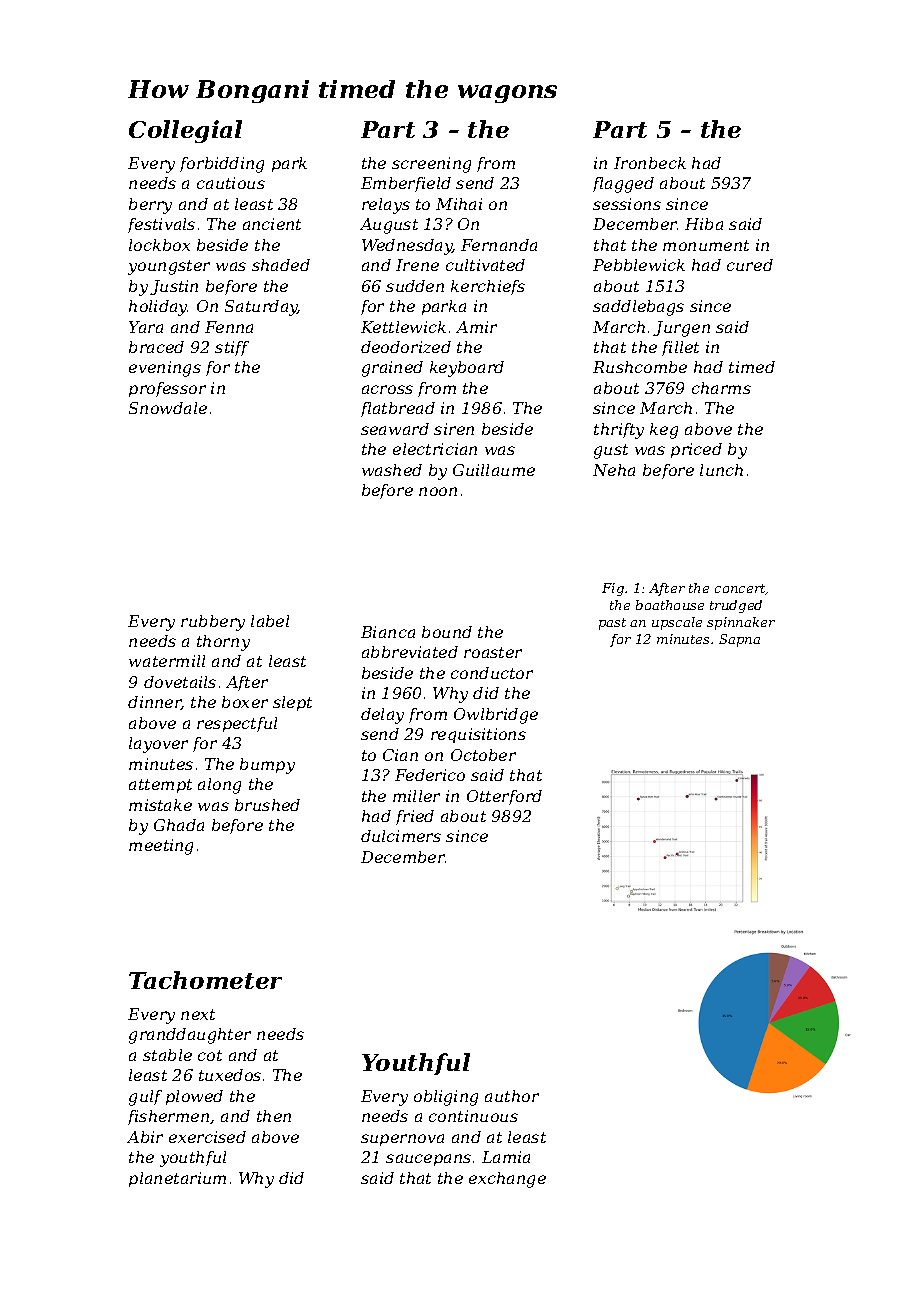 The image size is (908, 1316). What do you see at coordinates (446, 1098) in the screenshot?
I see `obliging` at bounding box center [446, 1098].
